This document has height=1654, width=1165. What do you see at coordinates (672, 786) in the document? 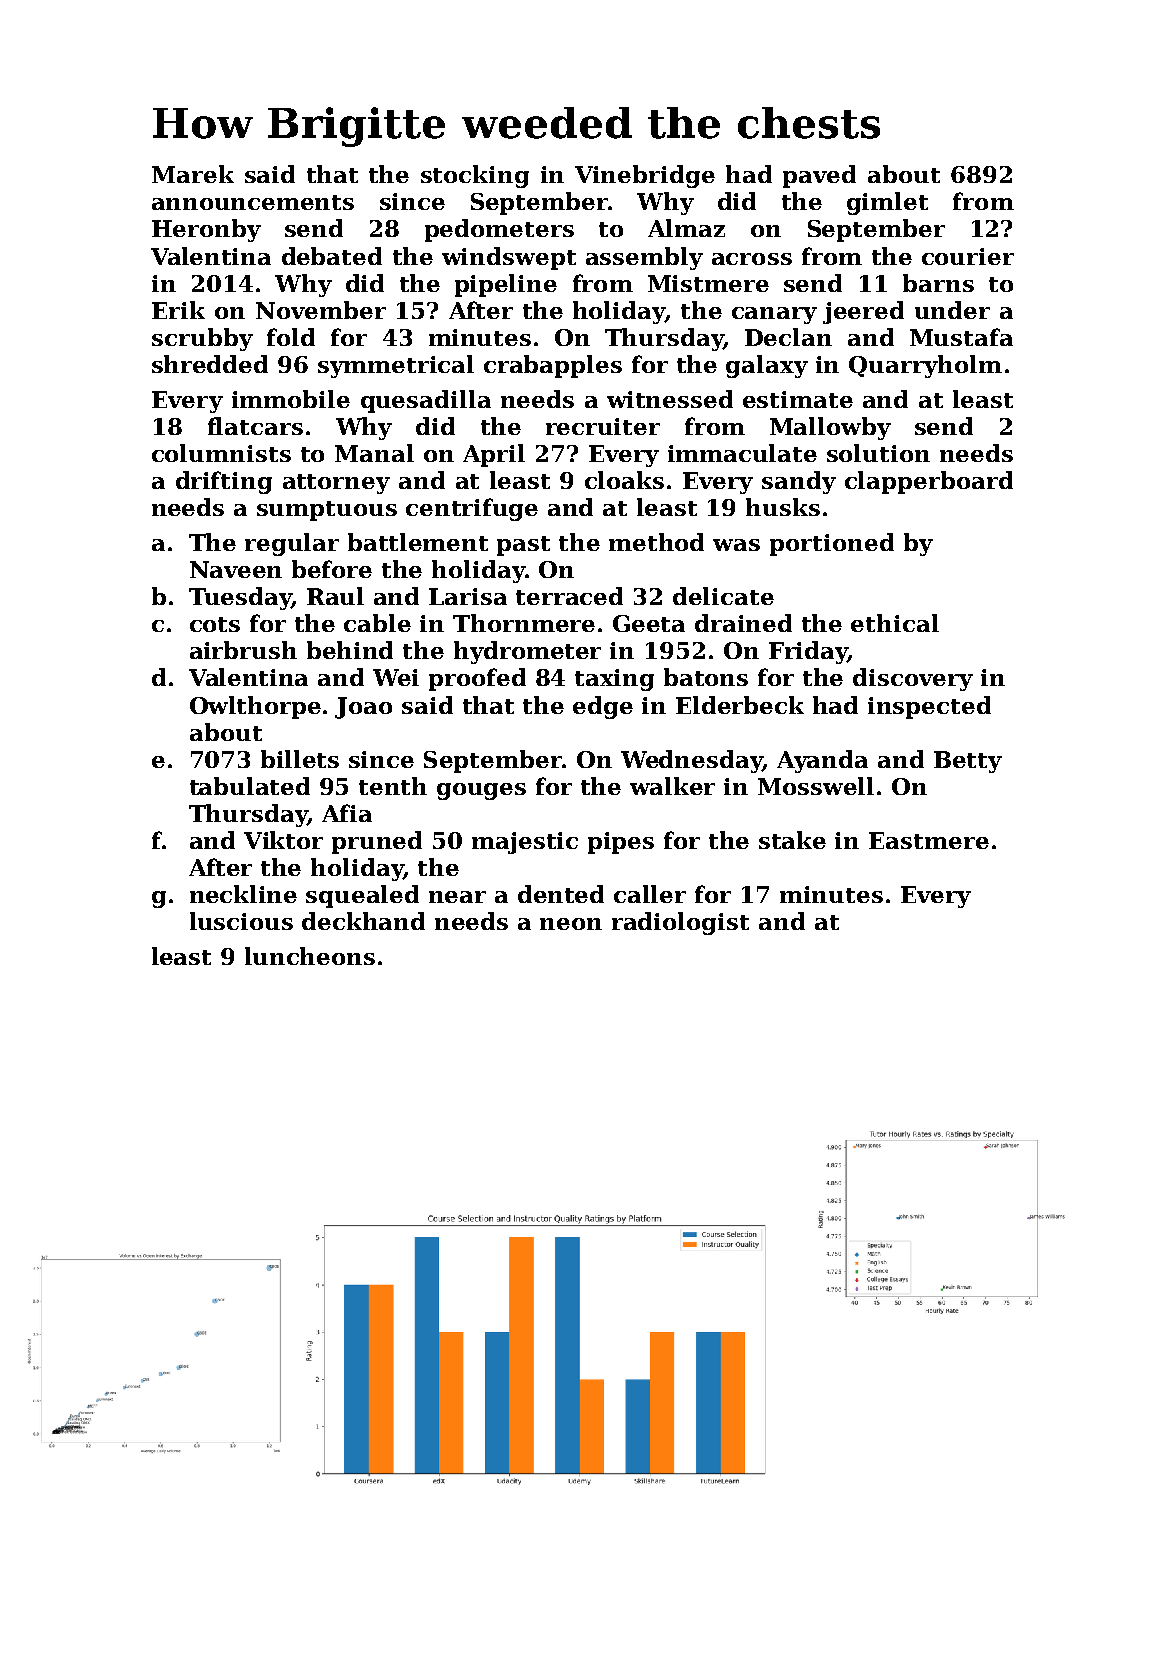
I see `walker` at bounding box center [672, 786].
